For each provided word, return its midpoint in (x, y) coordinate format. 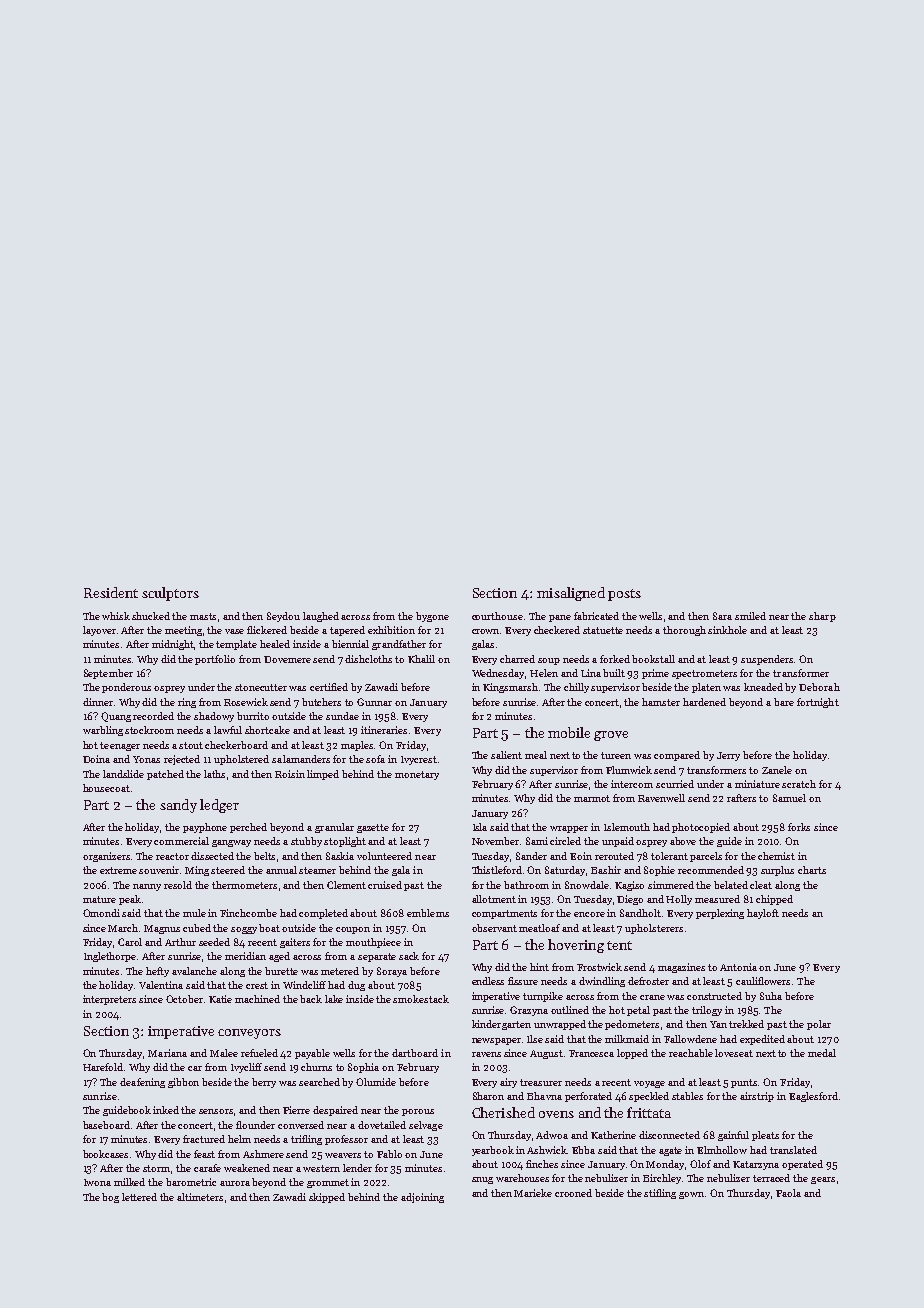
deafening (142, 1083)
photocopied (701, 828)
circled (565, 841)
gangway (231, 843)
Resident (111, 592)
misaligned (571, 594)
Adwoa (552, 1135)
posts (624, 595)
